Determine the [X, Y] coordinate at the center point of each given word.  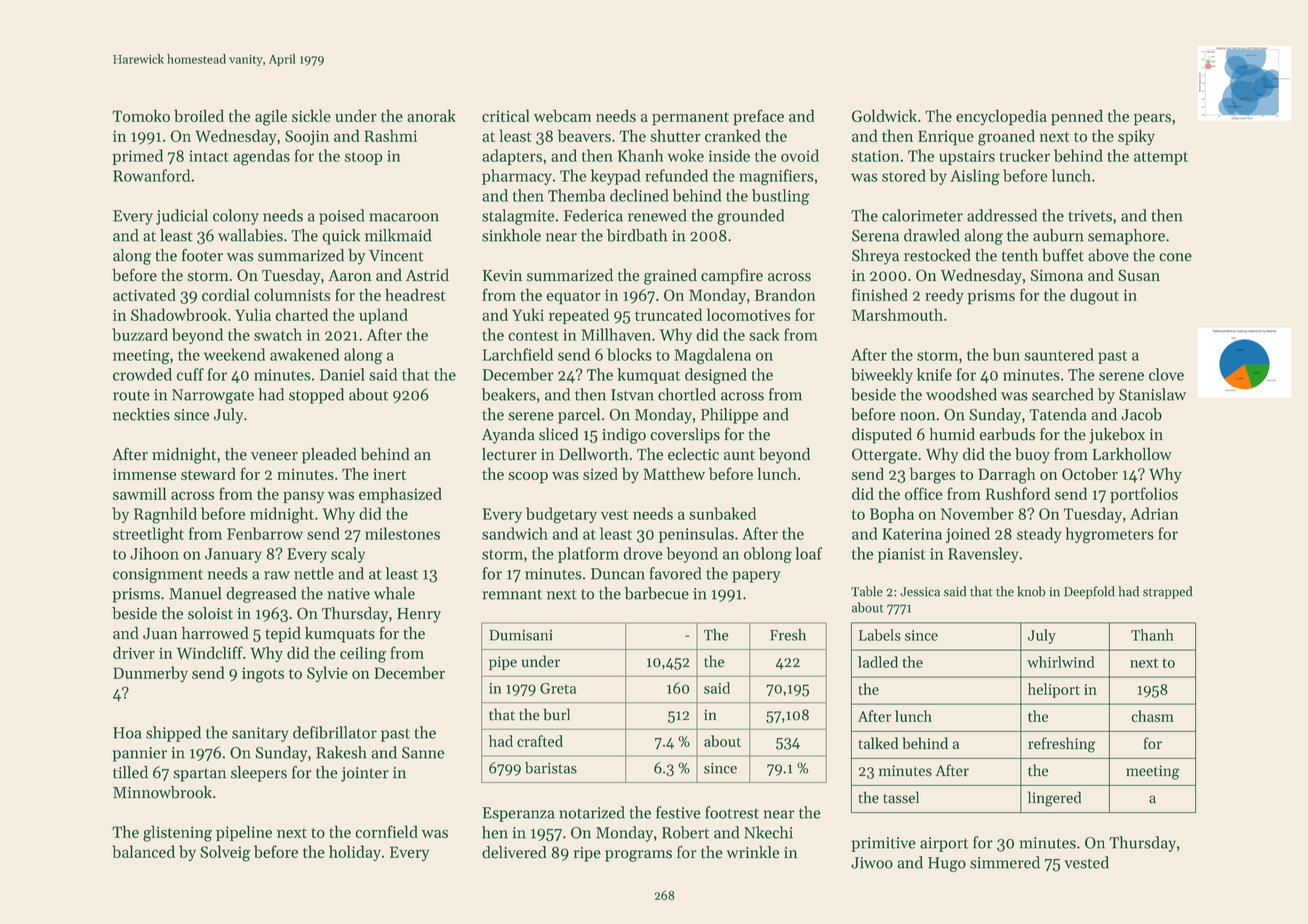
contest [533, 336]
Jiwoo [872, 863]
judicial [182, 217]
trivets [1090, 216]
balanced [143, 851]
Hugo [947, 864]
